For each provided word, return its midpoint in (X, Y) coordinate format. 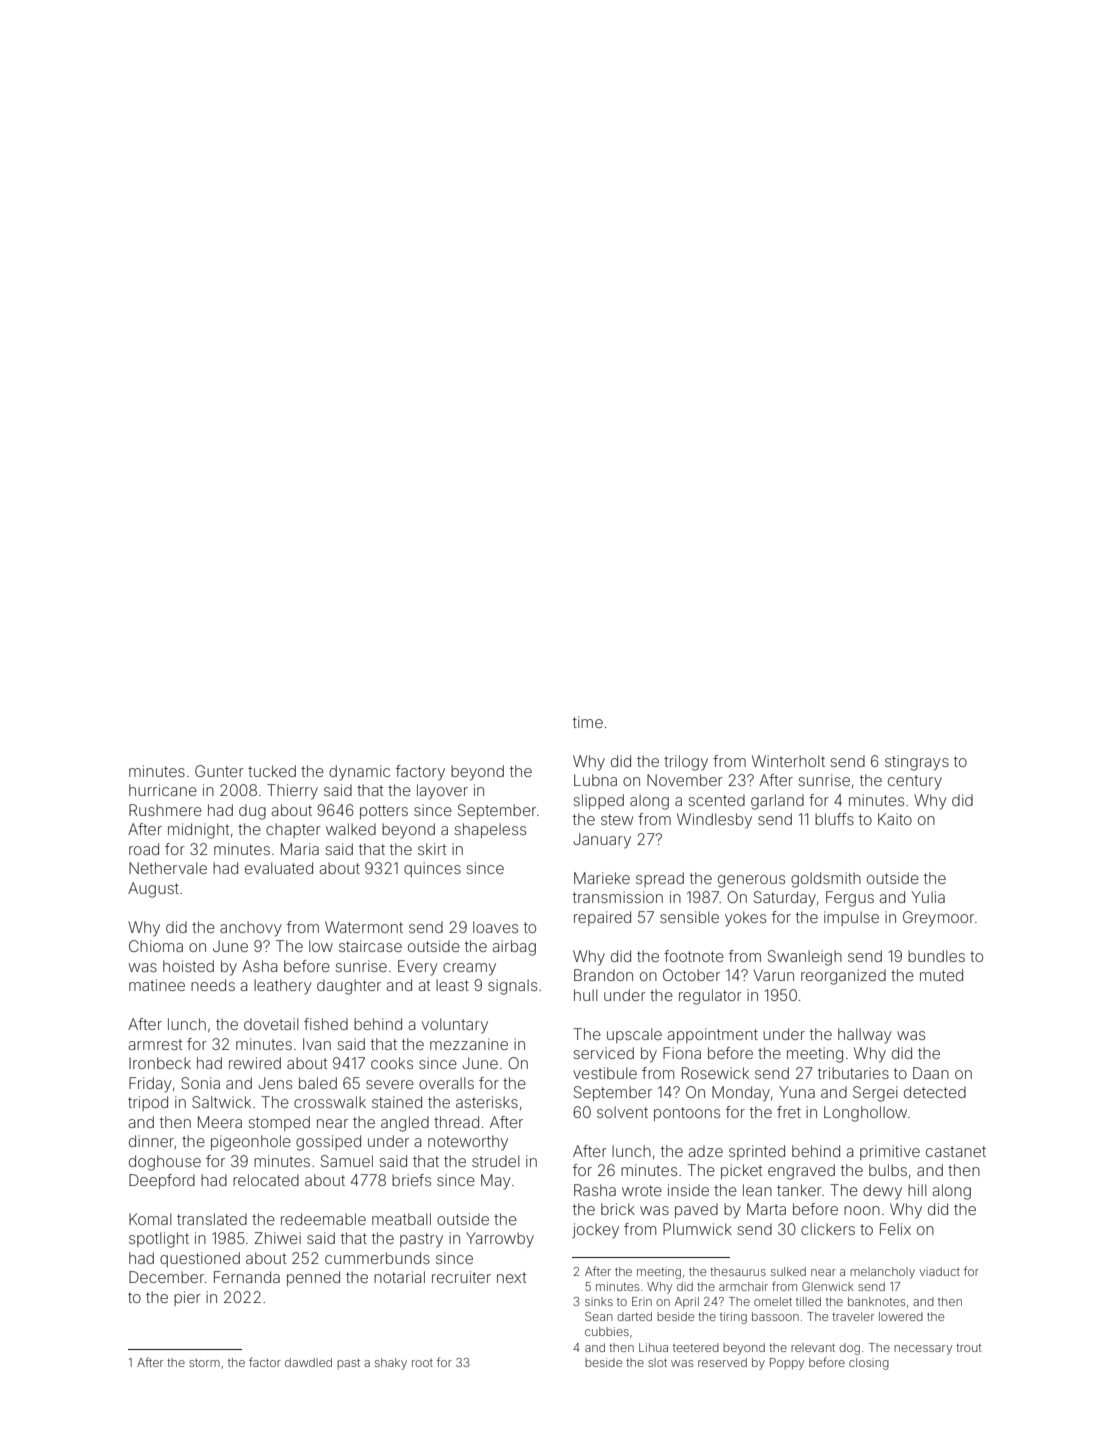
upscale (634, 1035)
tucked (272, 771)
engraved (801, 1172)
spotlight (159, 1240)
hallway (865, 1036)
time (588, 722)
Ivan (317, 1044)
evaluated (279, 868)
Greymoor (938, 919)
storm (204, 1363)
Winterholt (788, 761)
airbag (514, 948)
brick (618, 1209)
